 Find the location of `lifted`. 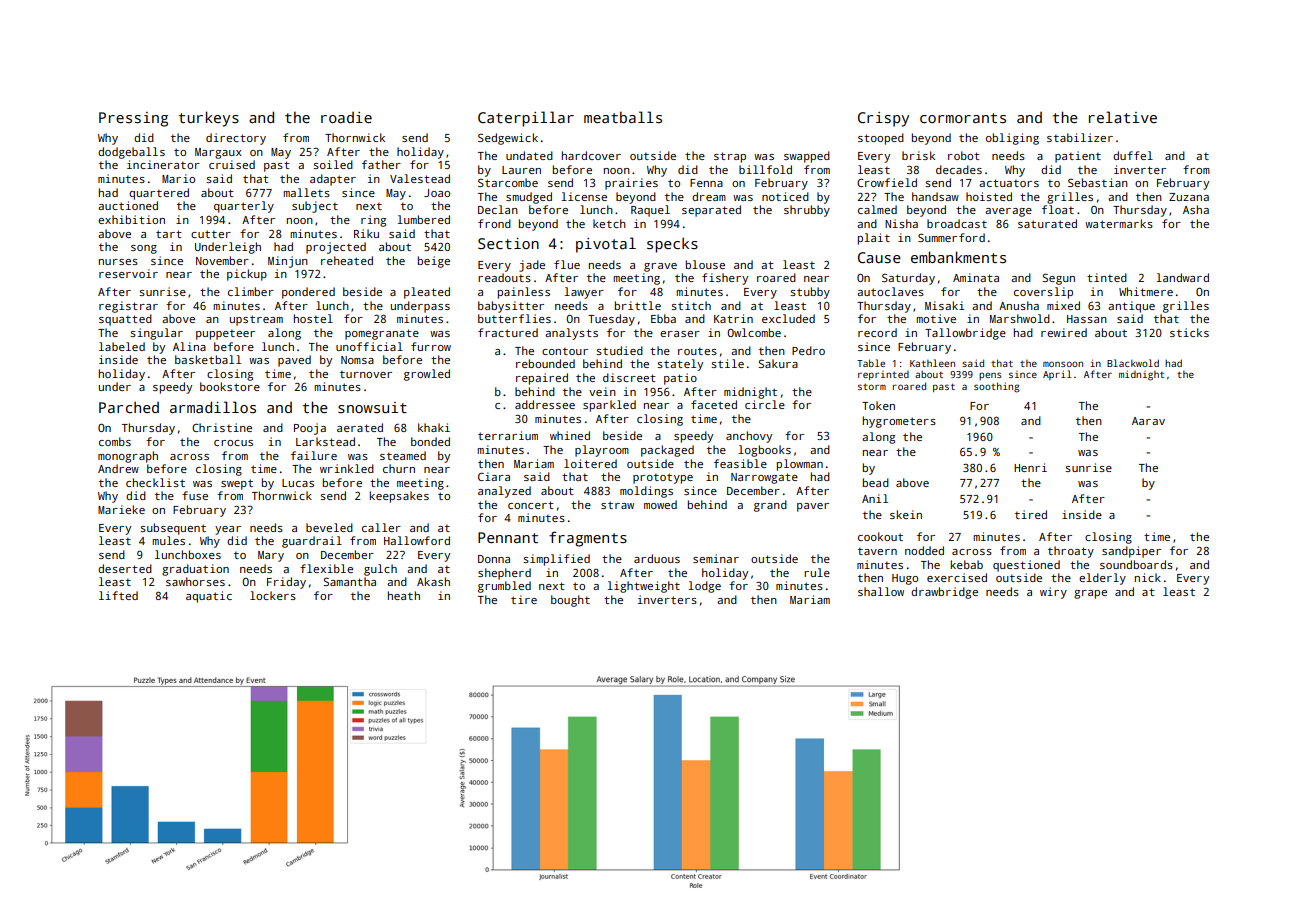

lifted is located at coordinates (118, 595).
